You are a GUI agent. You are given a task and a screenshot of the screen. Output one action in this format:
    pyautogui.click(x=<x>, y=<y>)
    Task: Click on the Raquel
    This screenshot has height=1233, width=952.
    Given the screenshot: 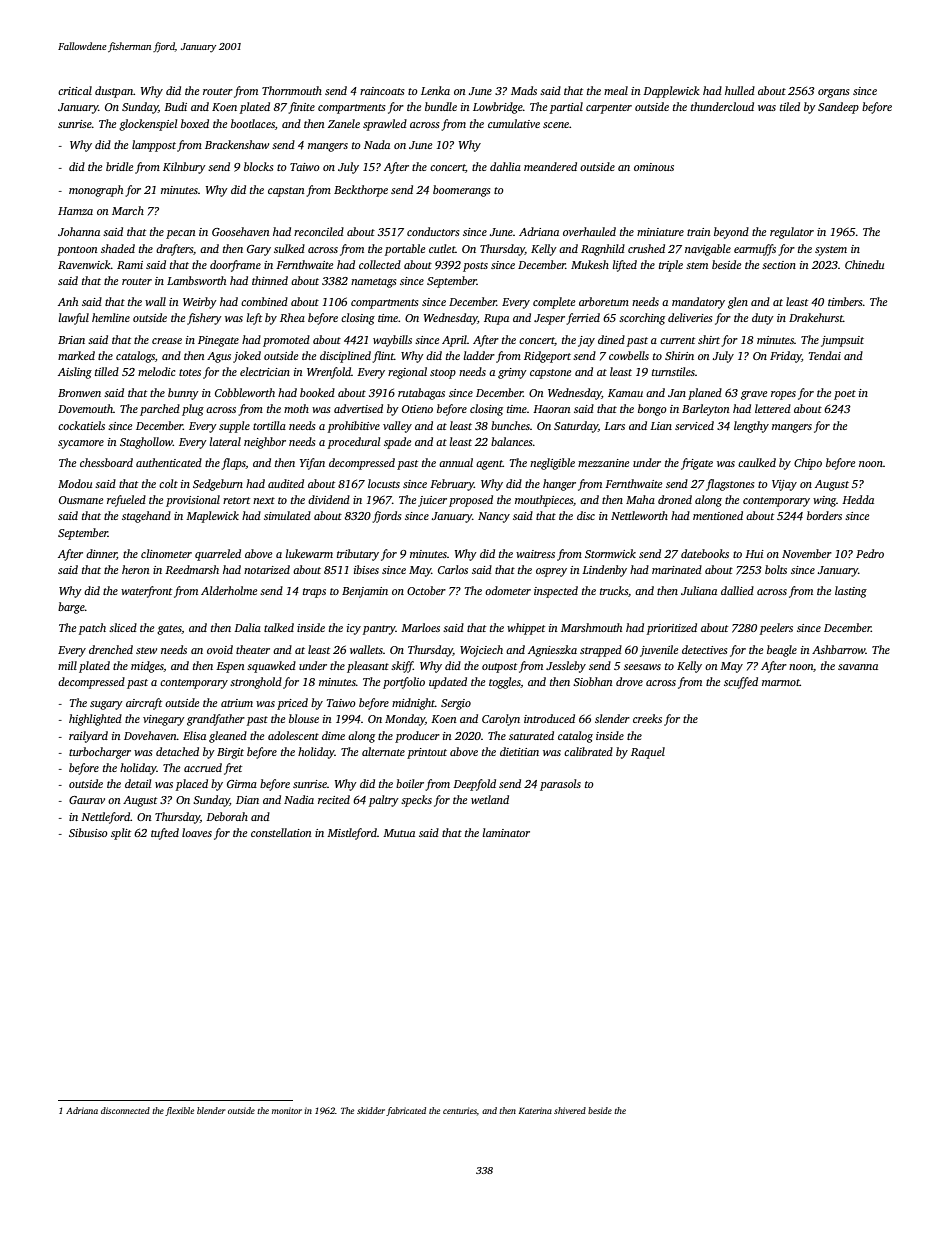 What is the action you would take?
    pyautogui.click(x=648, y=753)
